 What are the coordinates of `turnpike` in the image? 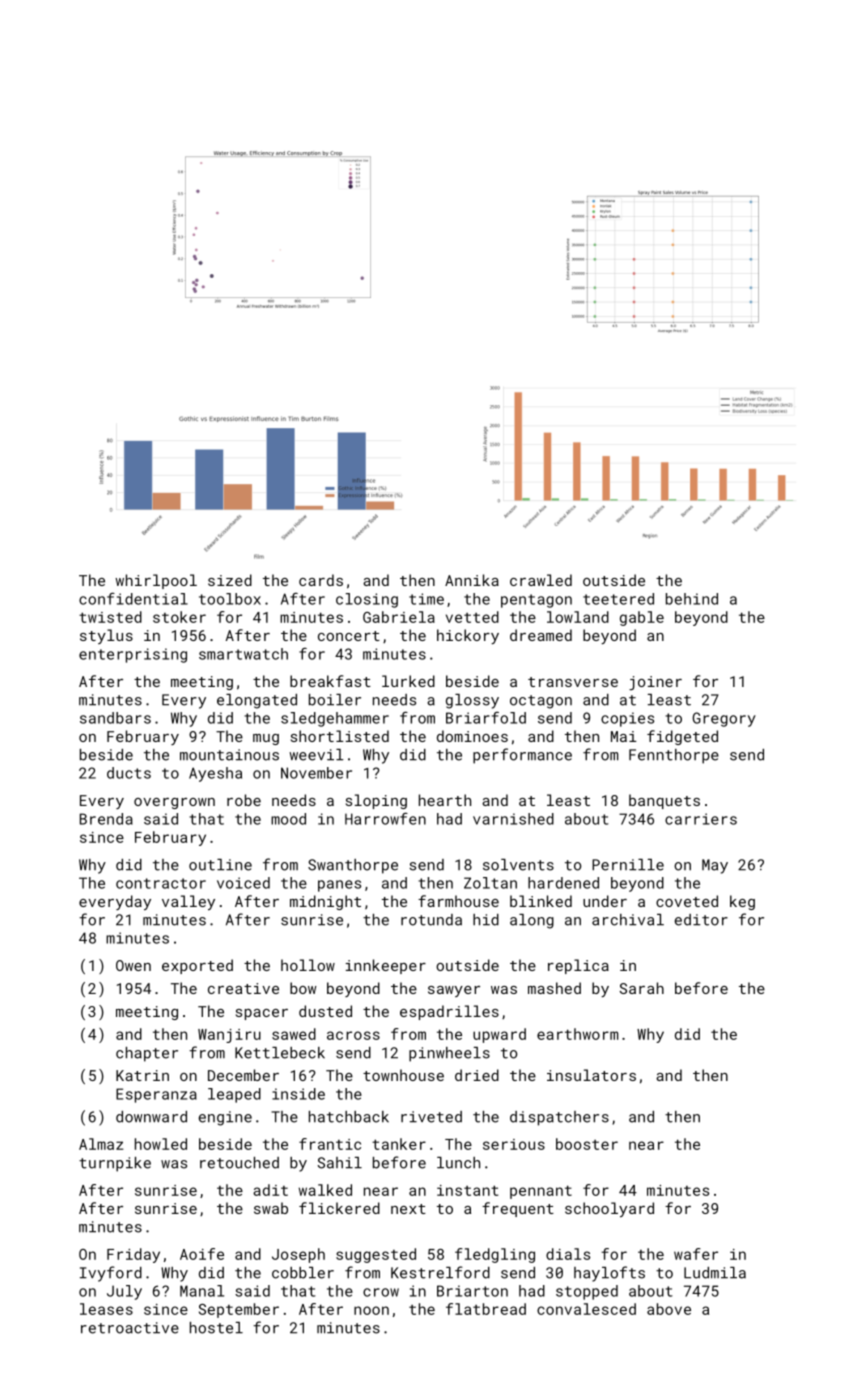 It's located at (115, 1164).
